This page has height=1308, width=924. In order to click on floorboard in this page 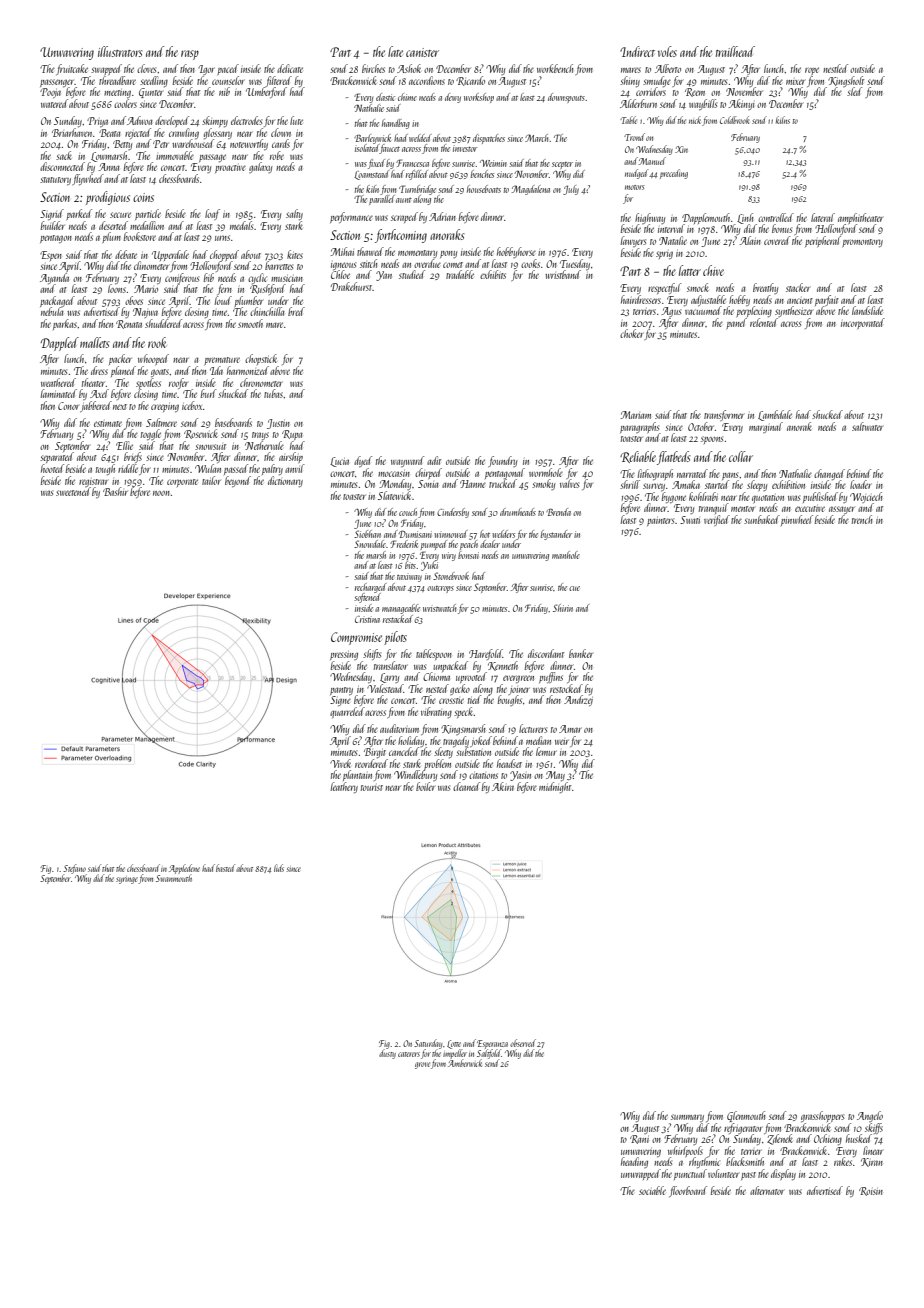, I will do `click(688, 1191)`.
